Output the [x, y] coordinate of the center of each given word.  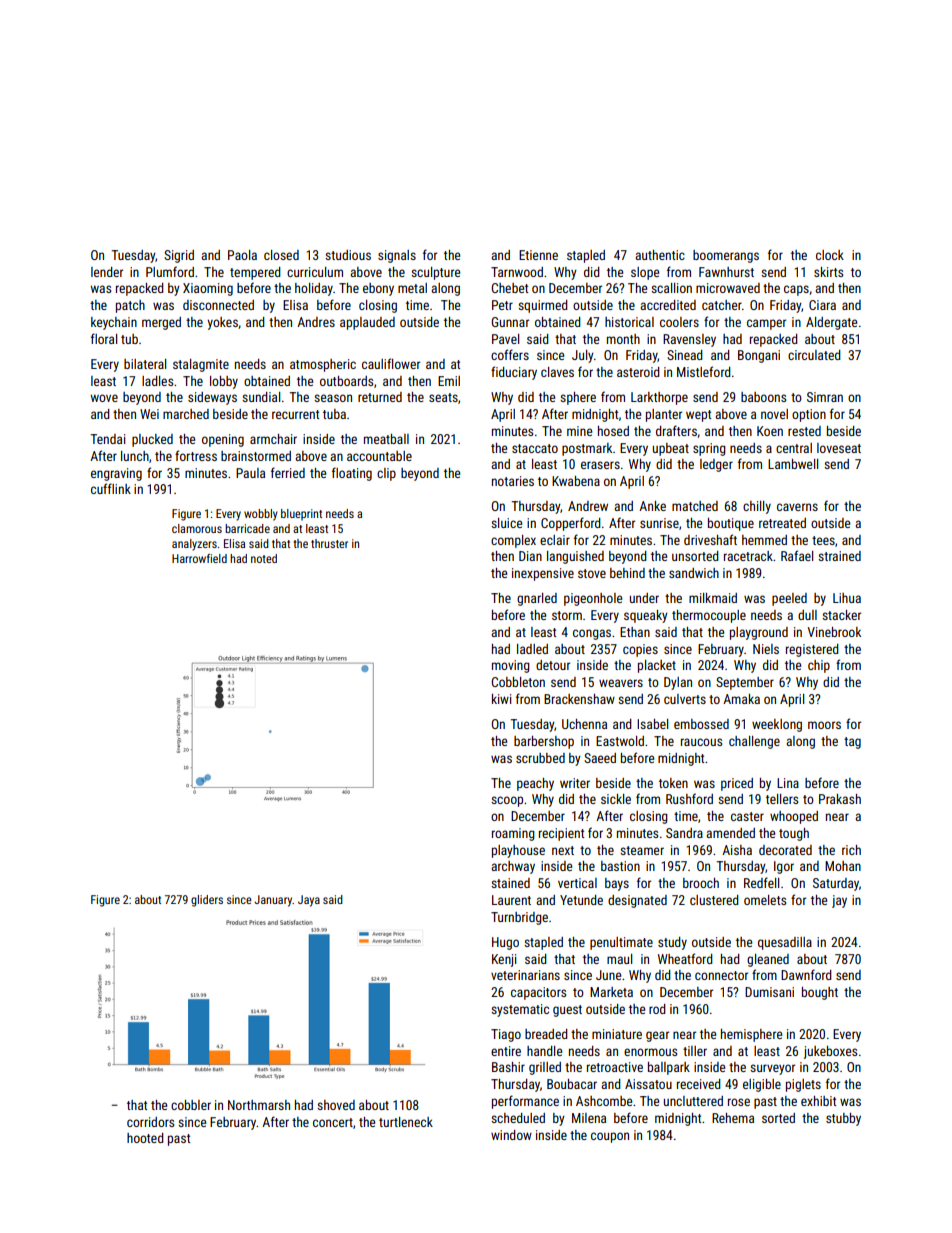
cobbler [191, 1105]
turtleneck [406, 1122]
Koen [770, 431]
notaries [513, 481]
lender [107, 272]
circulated [814, 355]
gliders [207, 901]
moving [511, 666]
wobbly [261, 515]
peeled [789, 599]
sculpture [435, 273]
